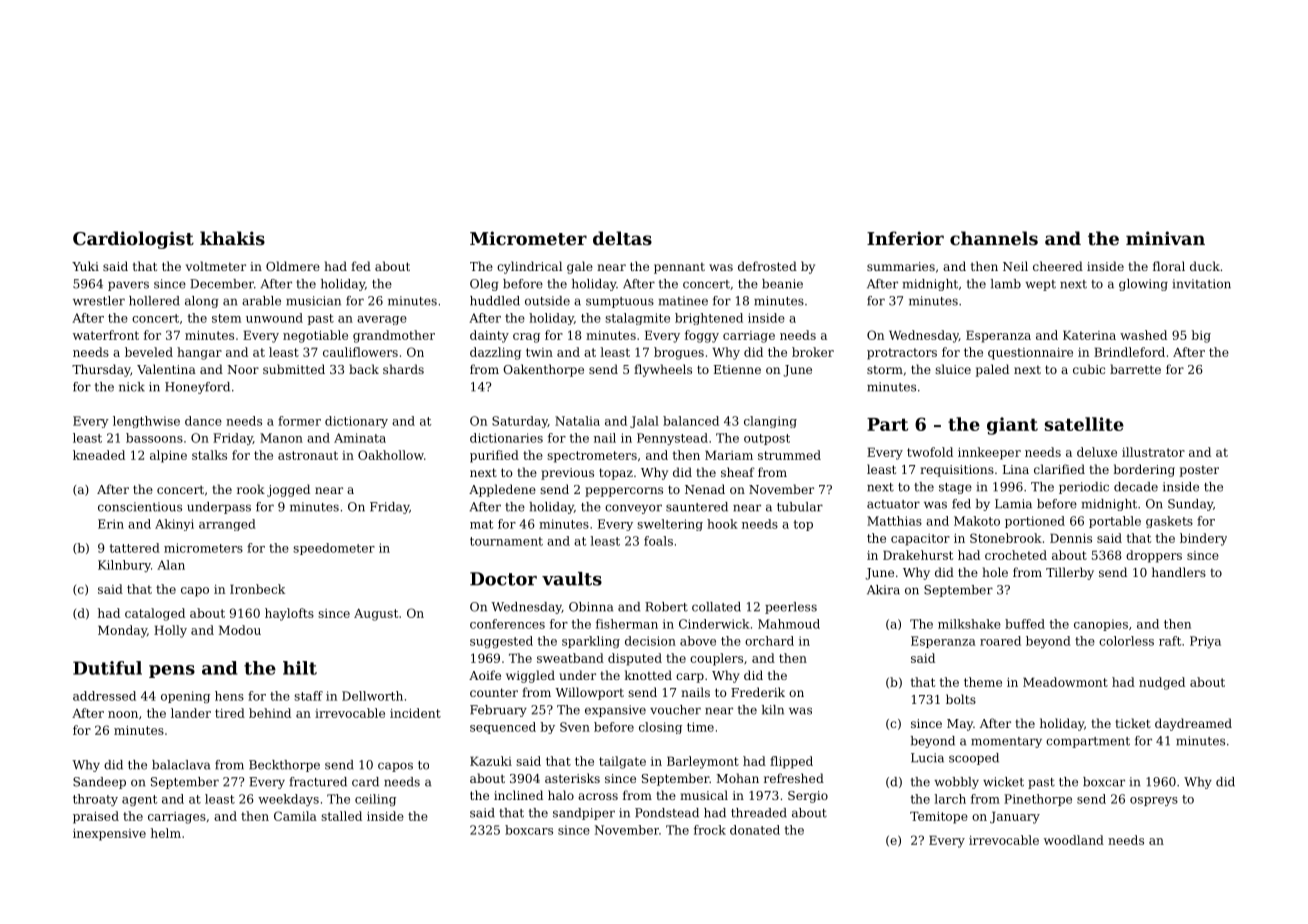 The width and height of the document is (1308, 924). What do you see at coordinates (232, 238) in the document?
I see `khakis` at bounding box center [232, 238].
